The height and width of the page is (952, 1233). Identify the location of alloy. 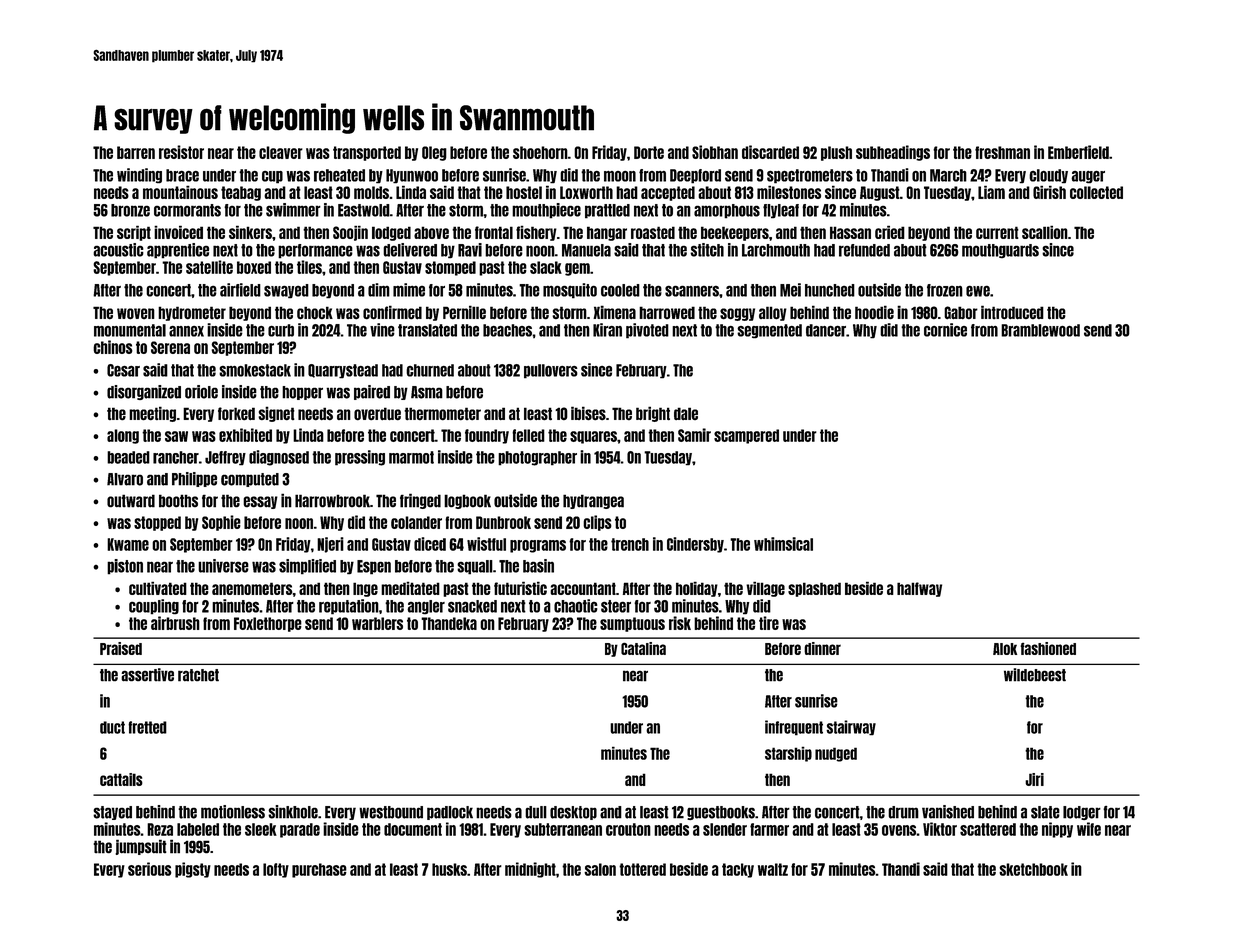
(773, 313).
